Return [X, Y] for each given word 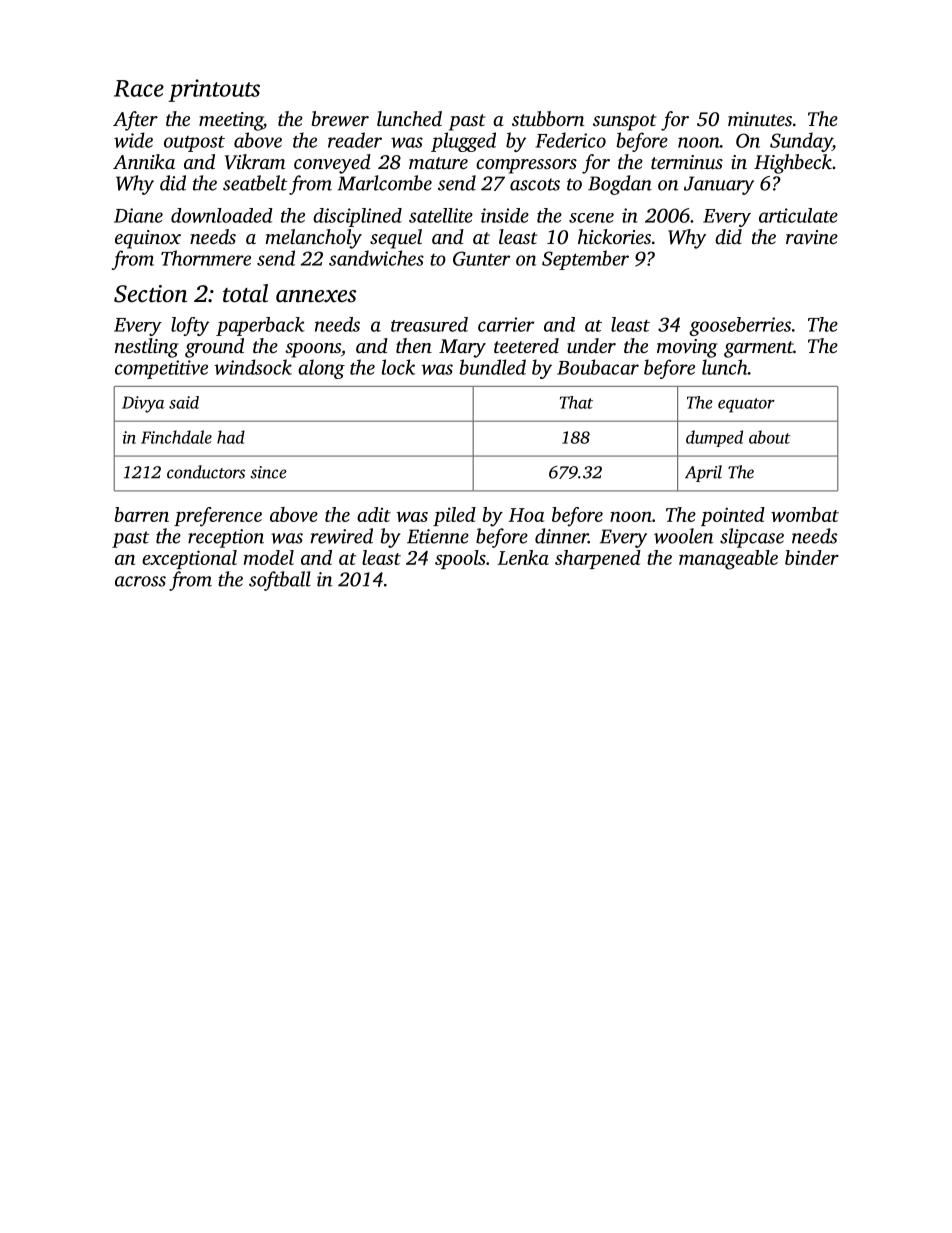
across [140, 581]
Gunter [481, 258]
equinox [148, 239]
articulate [798, 215]
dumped [714, 438]
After [135, 121]
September [585, 260]
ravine [812, 237]
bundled [492, 367]
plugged [463, 142]
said [184, 402]
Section [150, 294]
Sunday [801, 142]
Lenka [523, 557]
